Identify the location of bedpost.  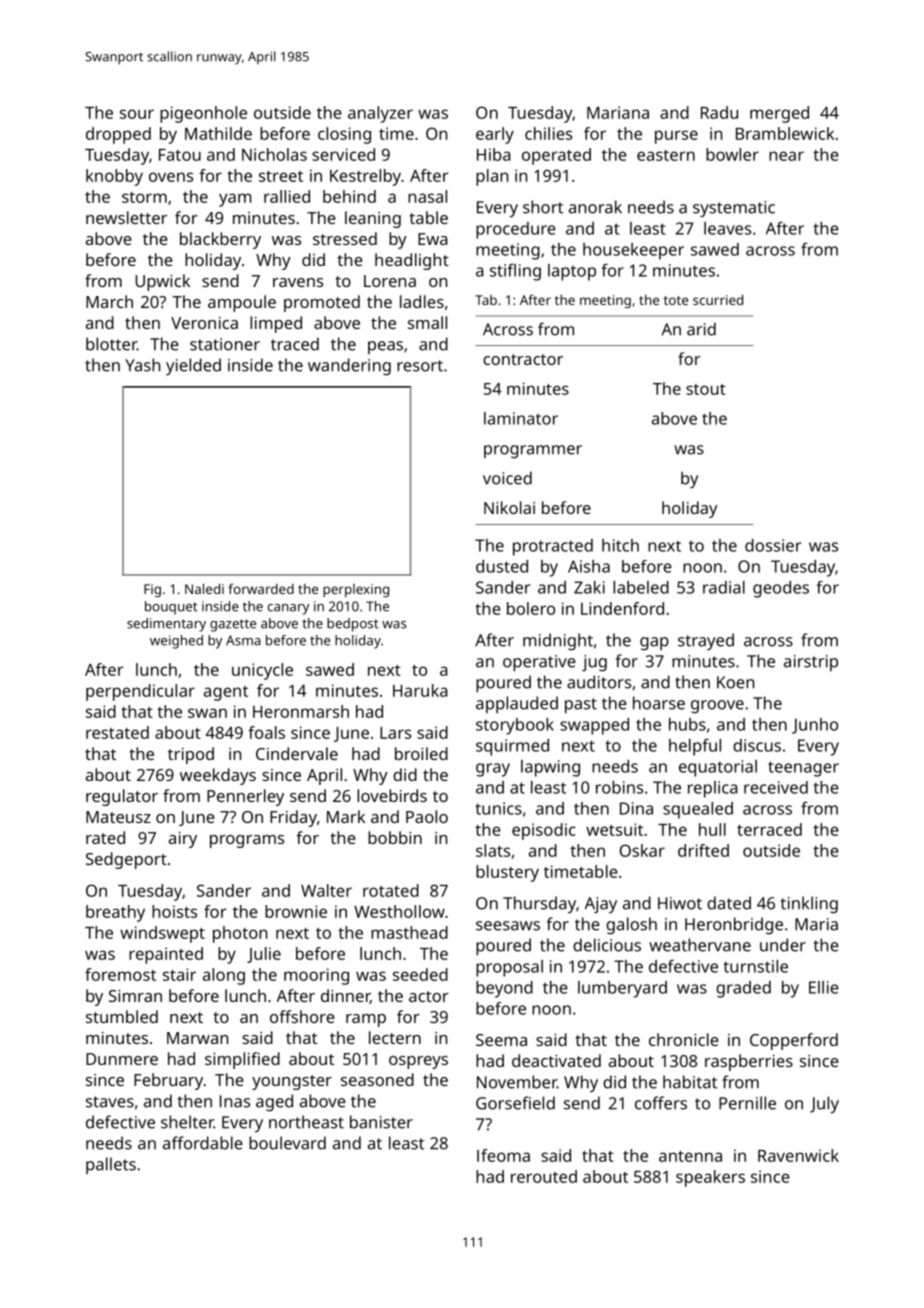
(353, 625).
